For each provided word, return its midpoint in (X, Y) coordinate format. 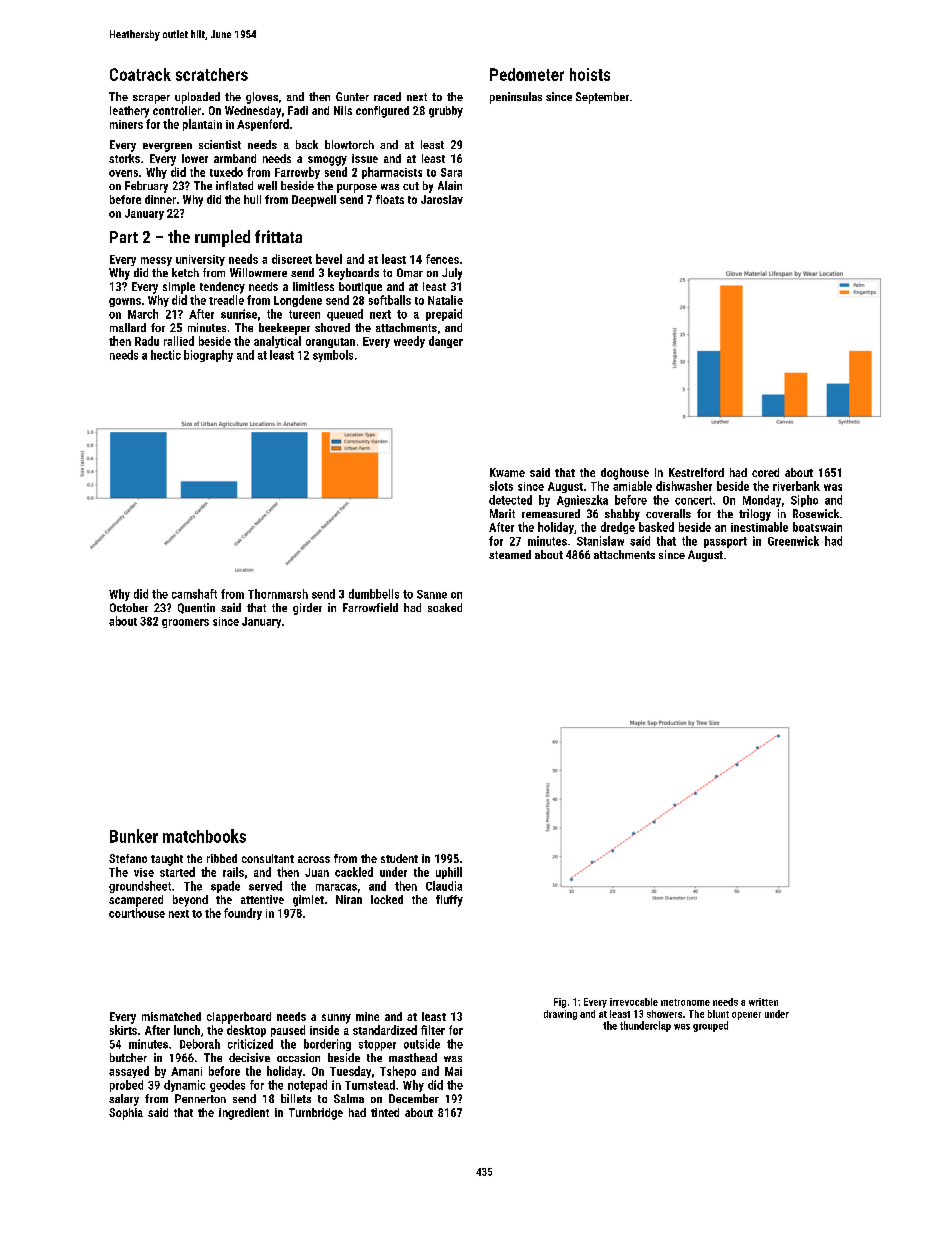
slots (501, 486)
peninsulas (516, 98)
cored (765, 472)
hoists (590, 74)
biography (208, 356)
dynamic (184, 1086)
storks (124, 158)
